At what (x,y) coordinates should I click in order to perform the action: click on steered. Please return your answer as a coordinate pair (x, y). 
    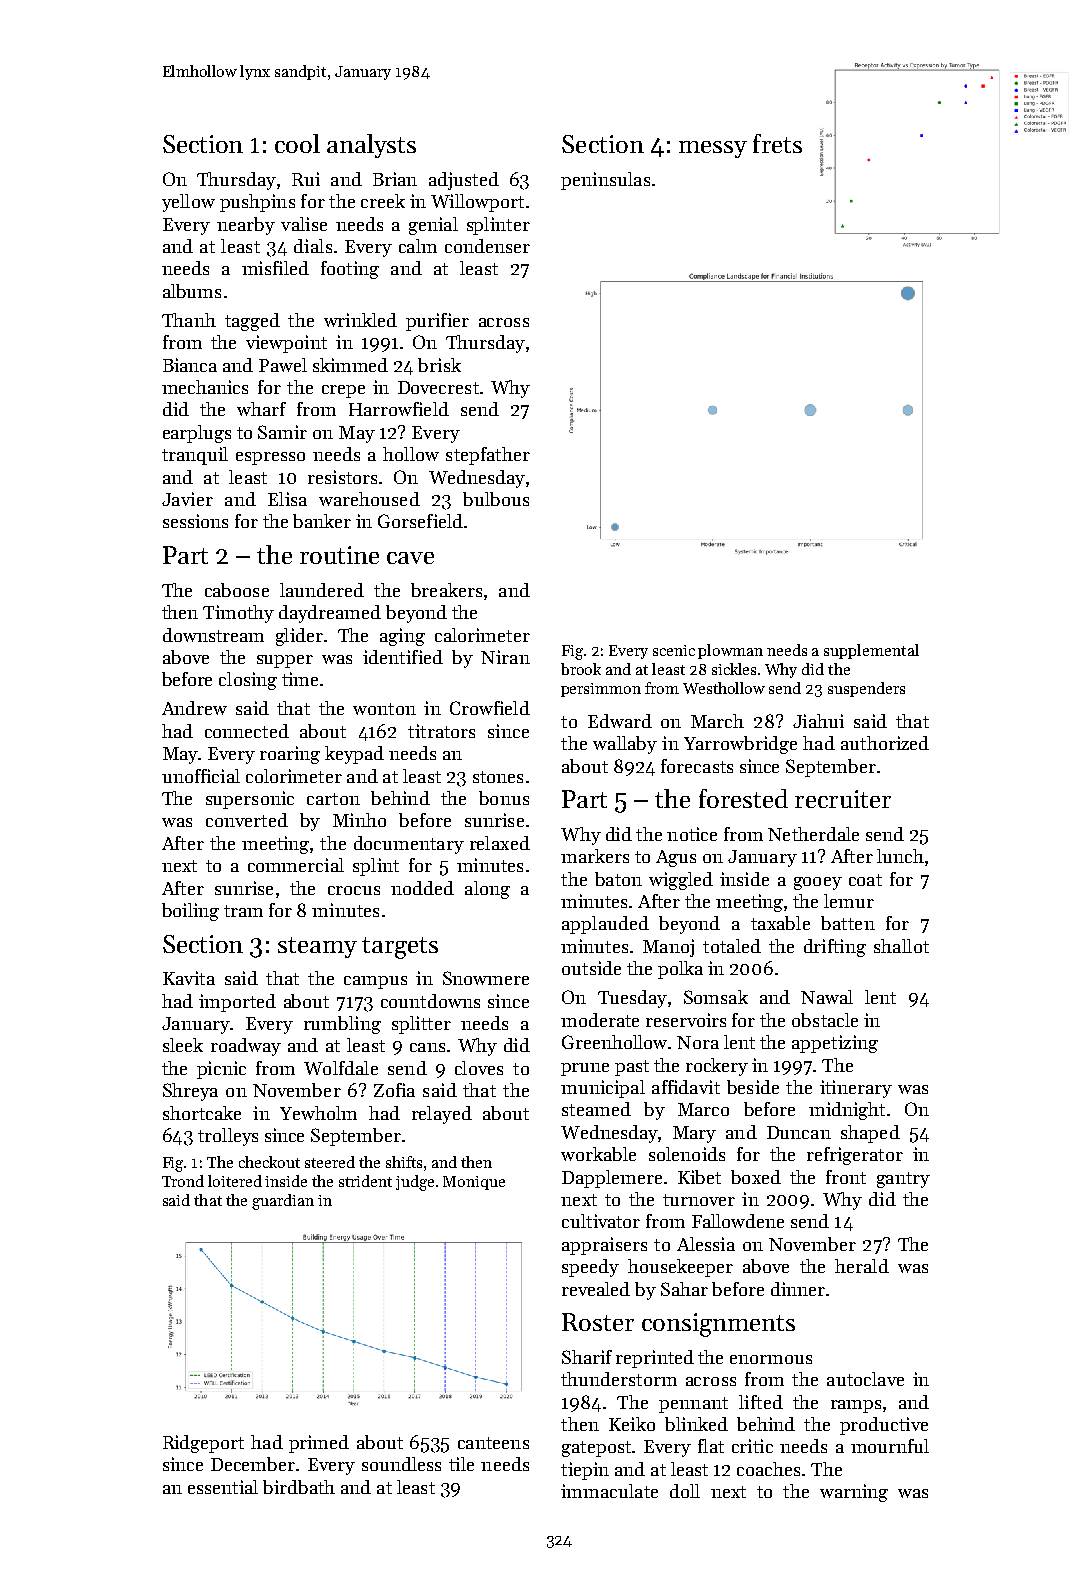
    Looking at the image, I should click on (330, 1162).
